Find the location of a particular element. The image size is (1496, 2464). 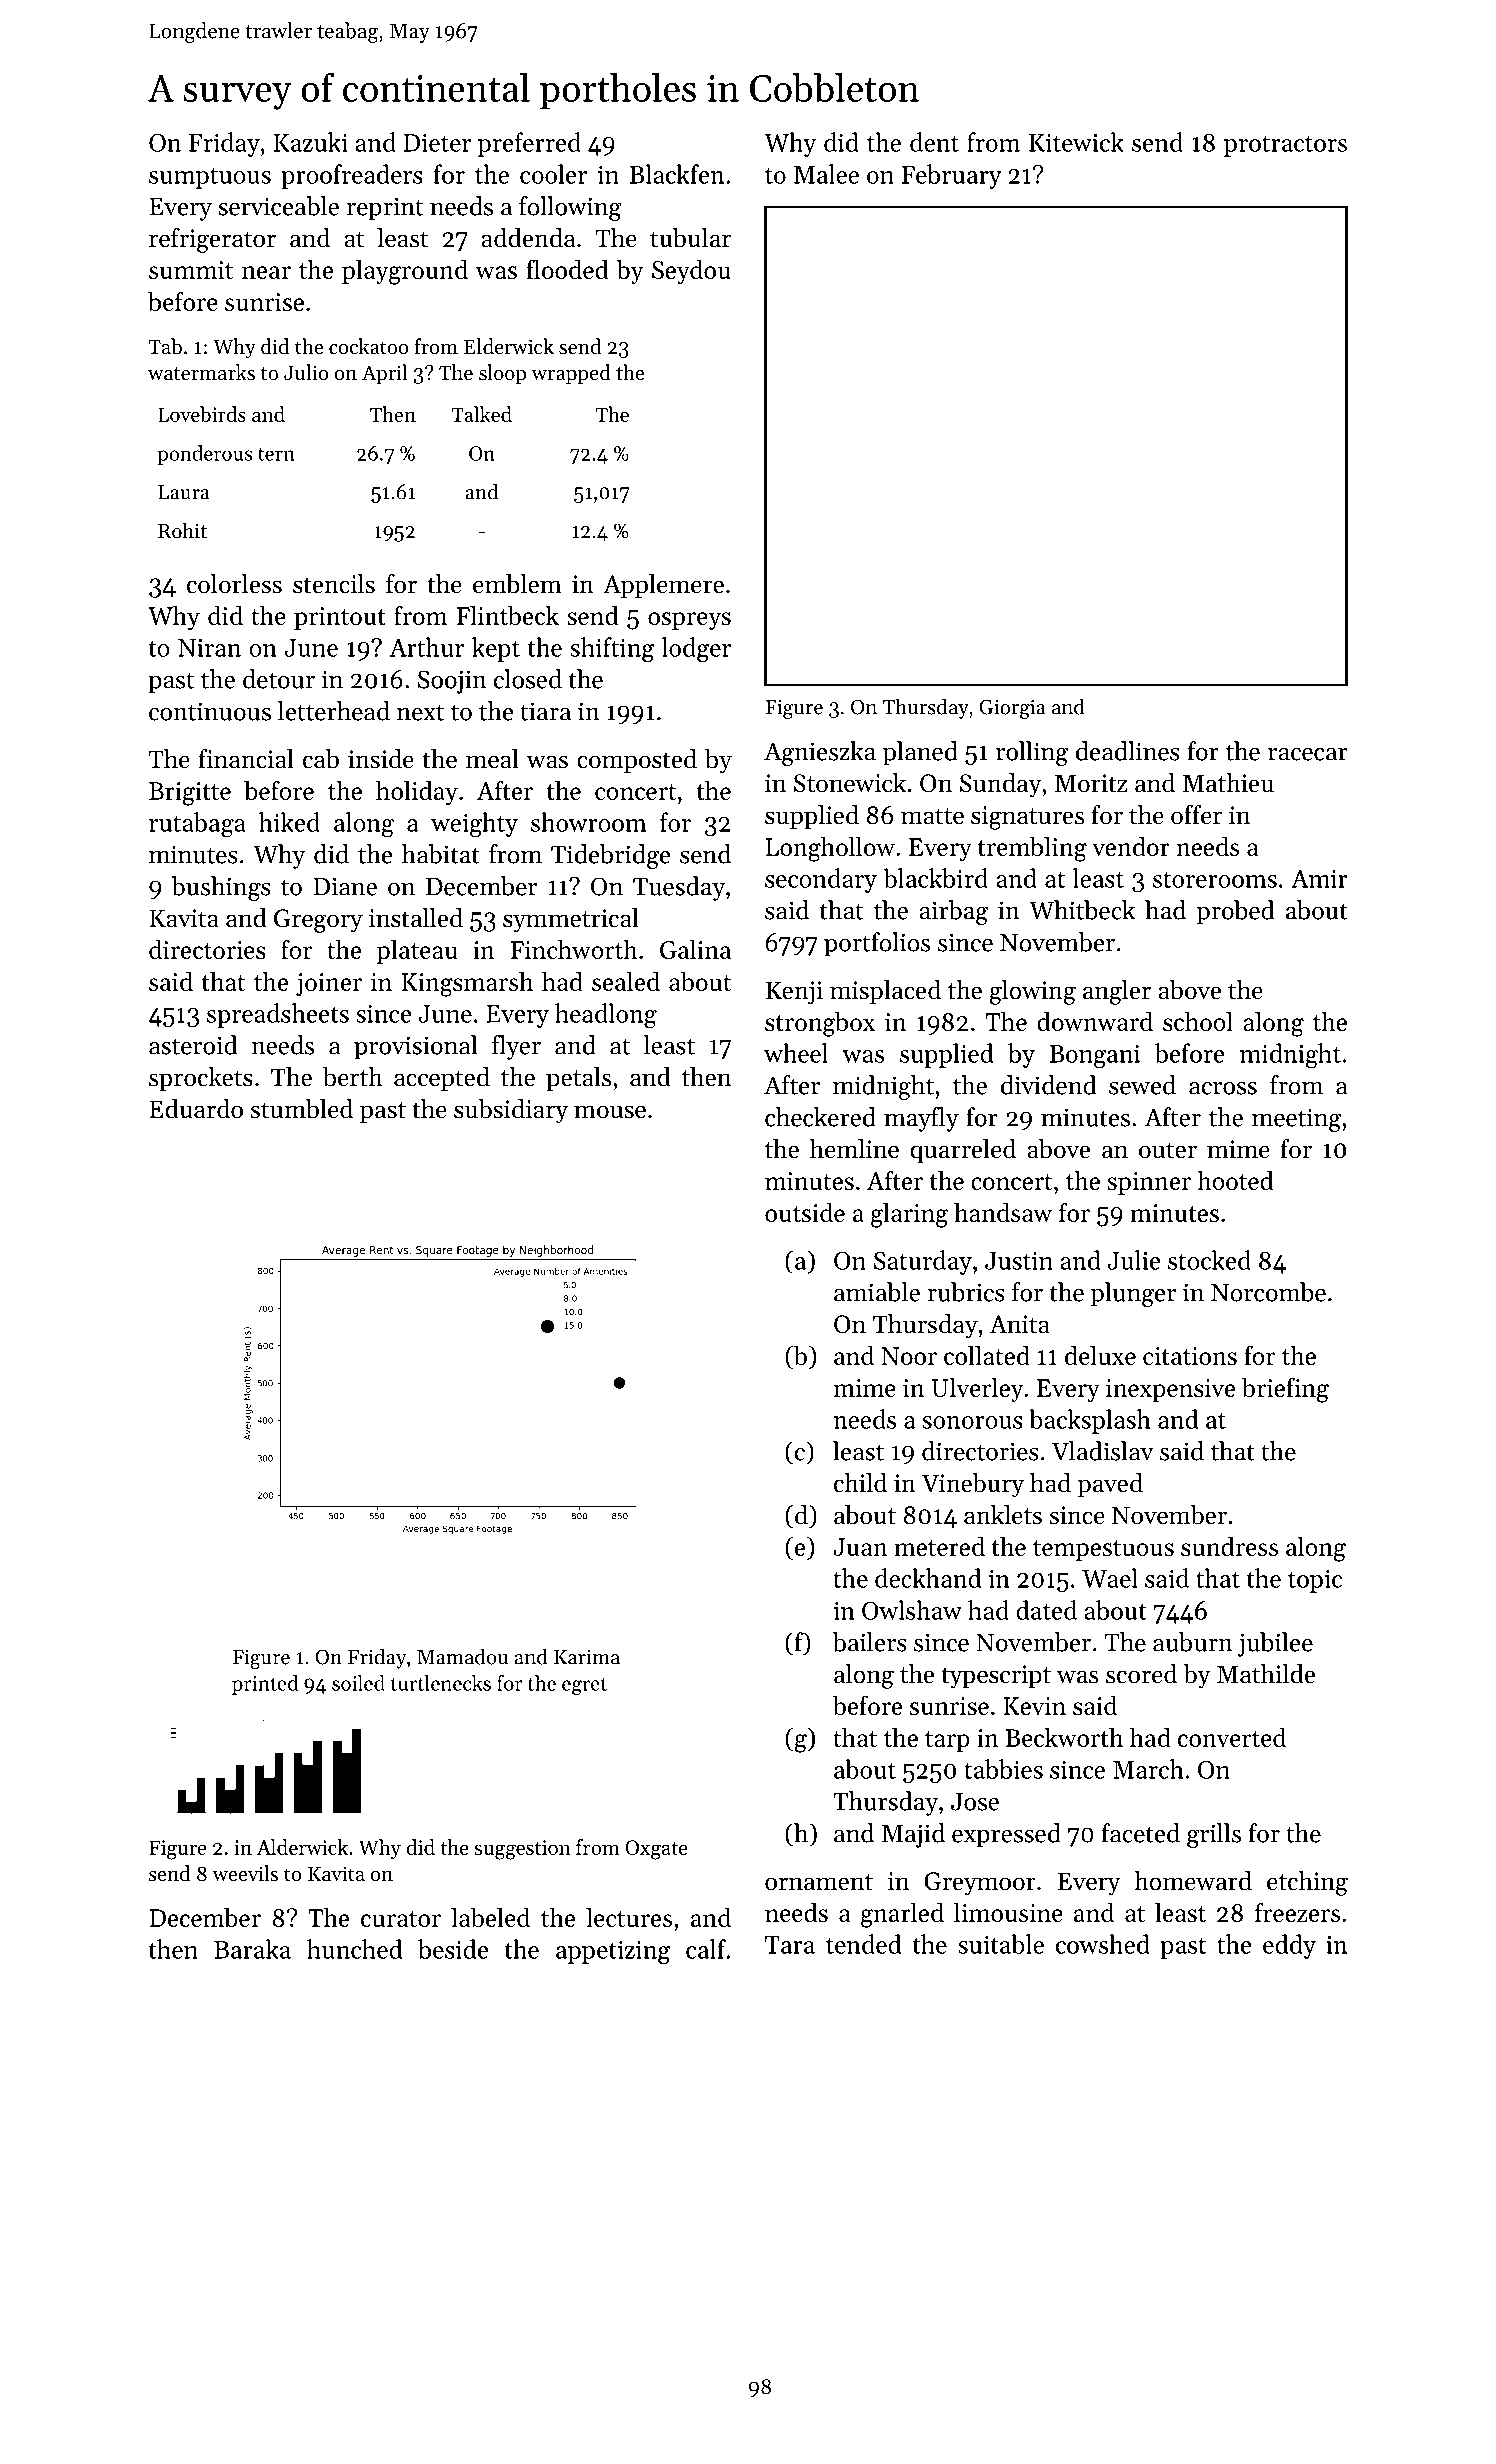

soiled is located at coordinates (358, 1683).
